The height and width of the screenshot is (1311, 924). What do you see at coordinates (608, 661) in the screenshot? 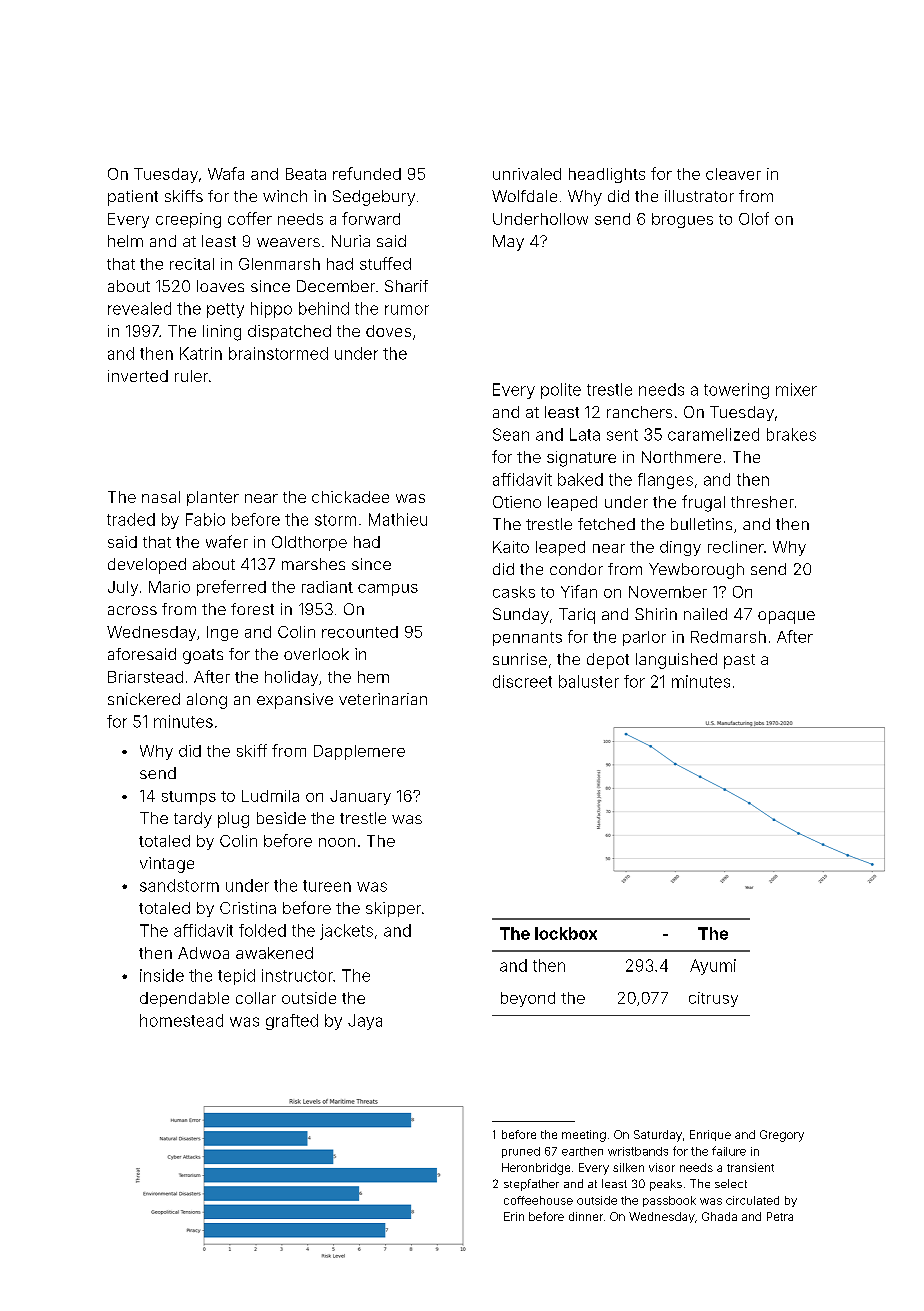
I see `depot` at bounding box center [608, 661].
